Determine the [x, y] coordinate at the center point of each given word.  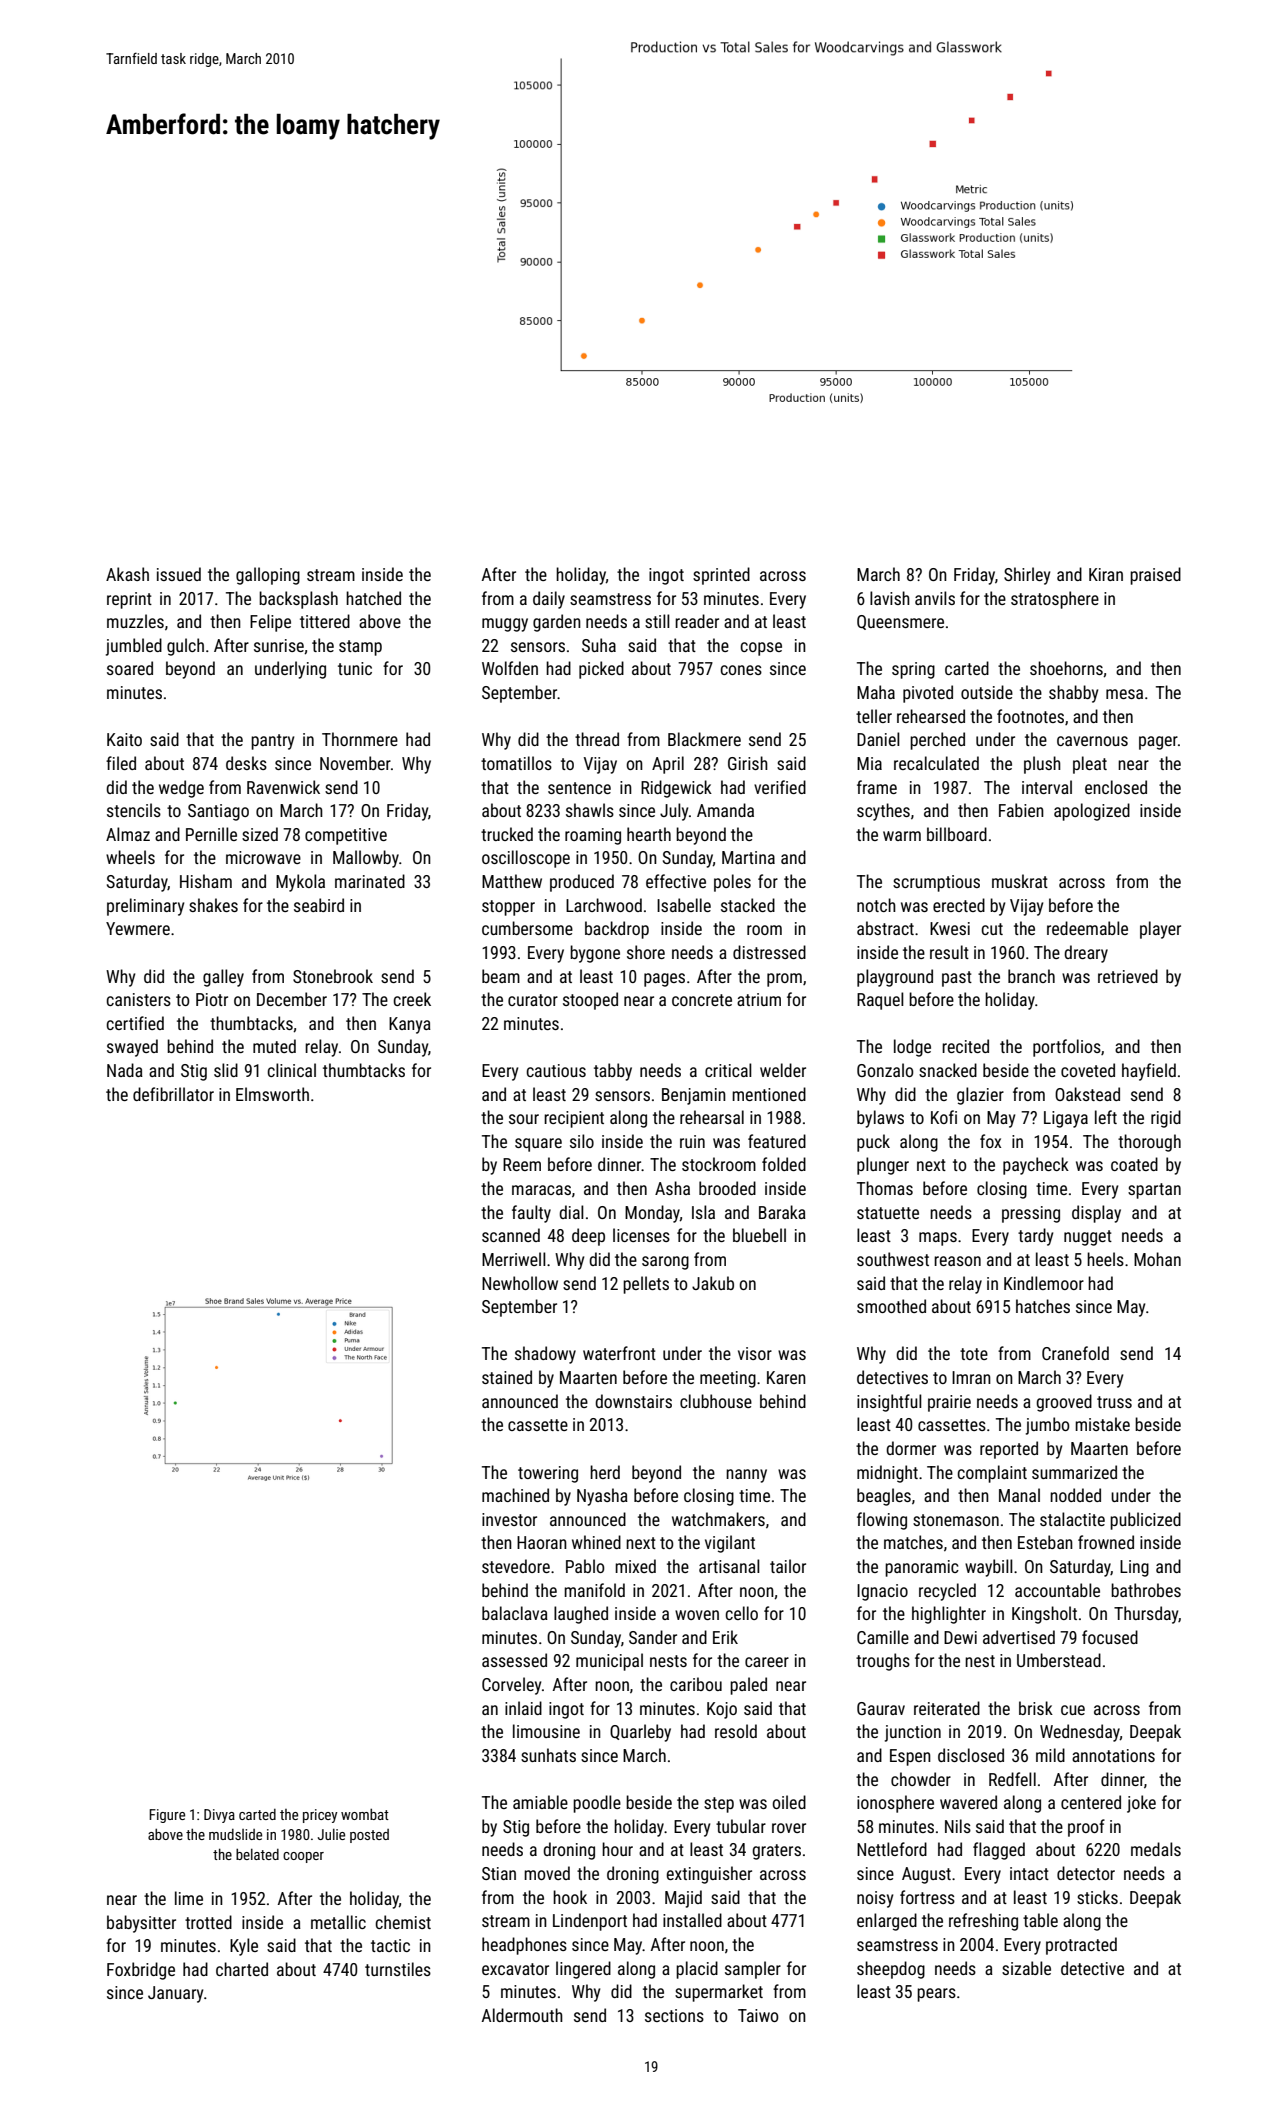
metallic [338, 1922]
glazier [980, 1096]
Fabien [1021, 810]
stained [507, 1377]
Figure [167, 1816]
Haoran [542, 1542]
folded [784, 1164]
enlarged [887, 1922]
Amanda [725, 810]
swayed [132, 1048]
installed [692, 1920]
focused [1110, 1637]
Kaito [124, 739]
